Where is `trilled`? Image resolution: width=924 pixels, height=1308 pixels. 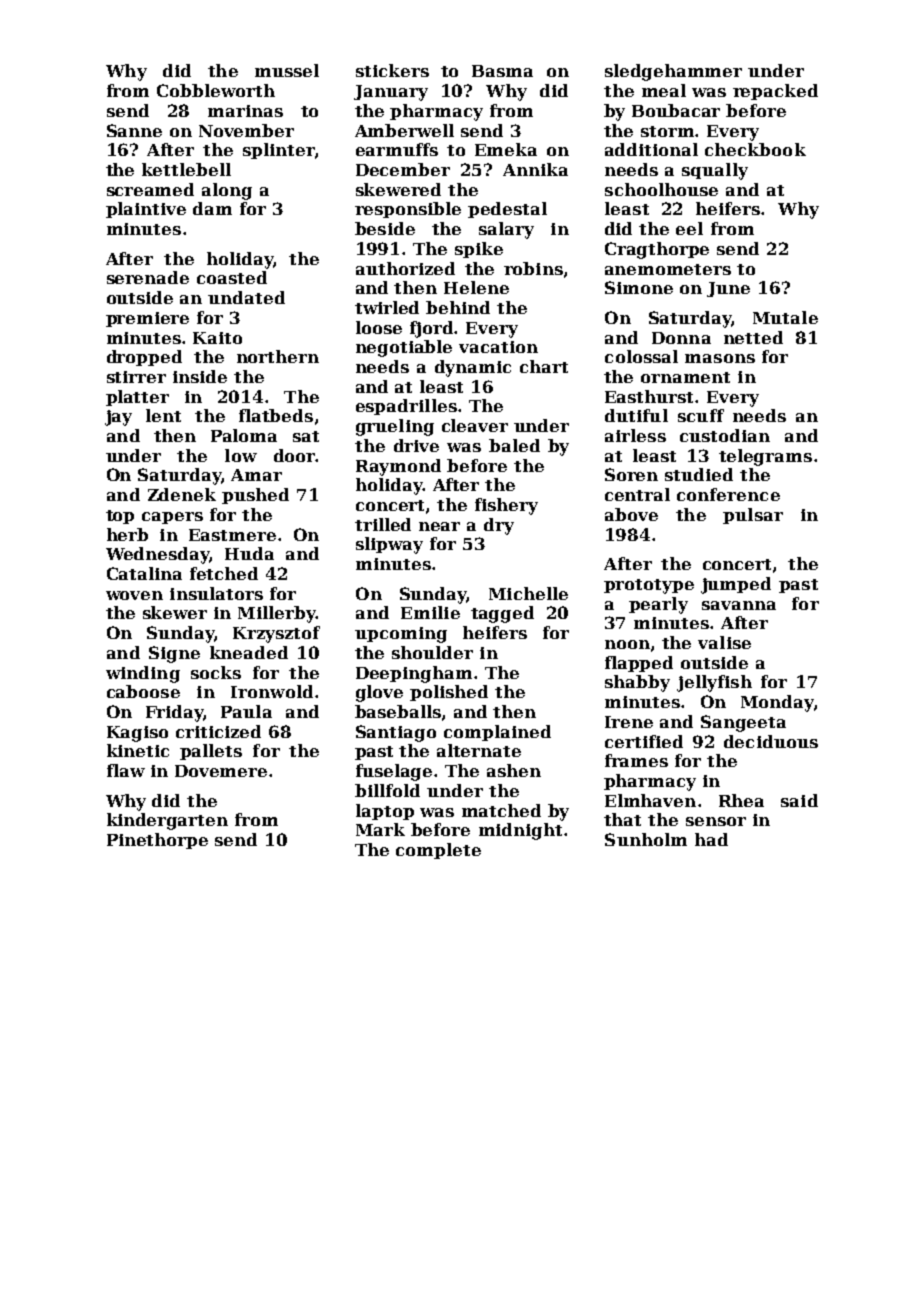 trilled is located at coordinates (383, 524).
